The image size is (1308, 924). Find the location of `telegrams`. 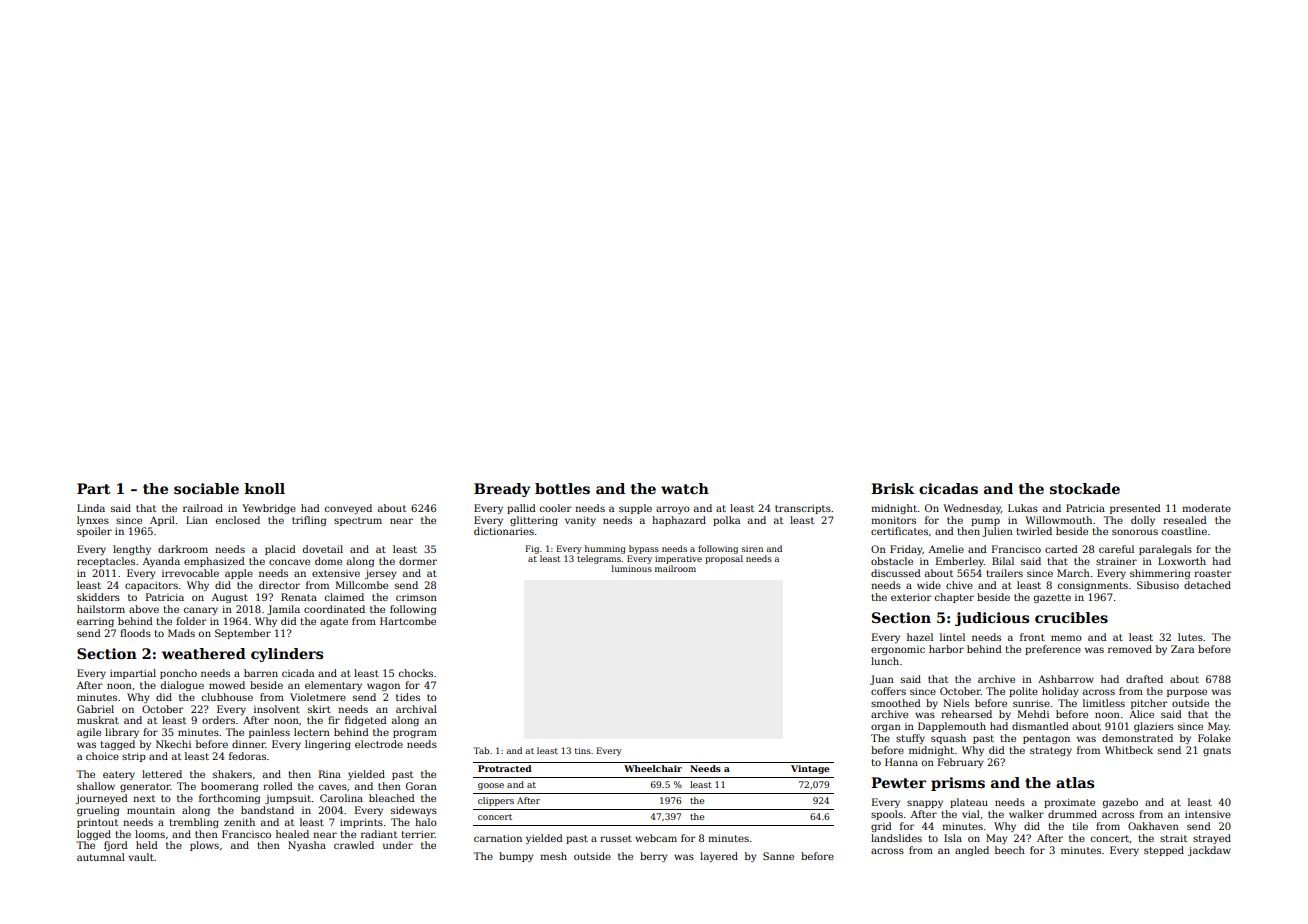

telegrams is located at coordinates (599, 559).
